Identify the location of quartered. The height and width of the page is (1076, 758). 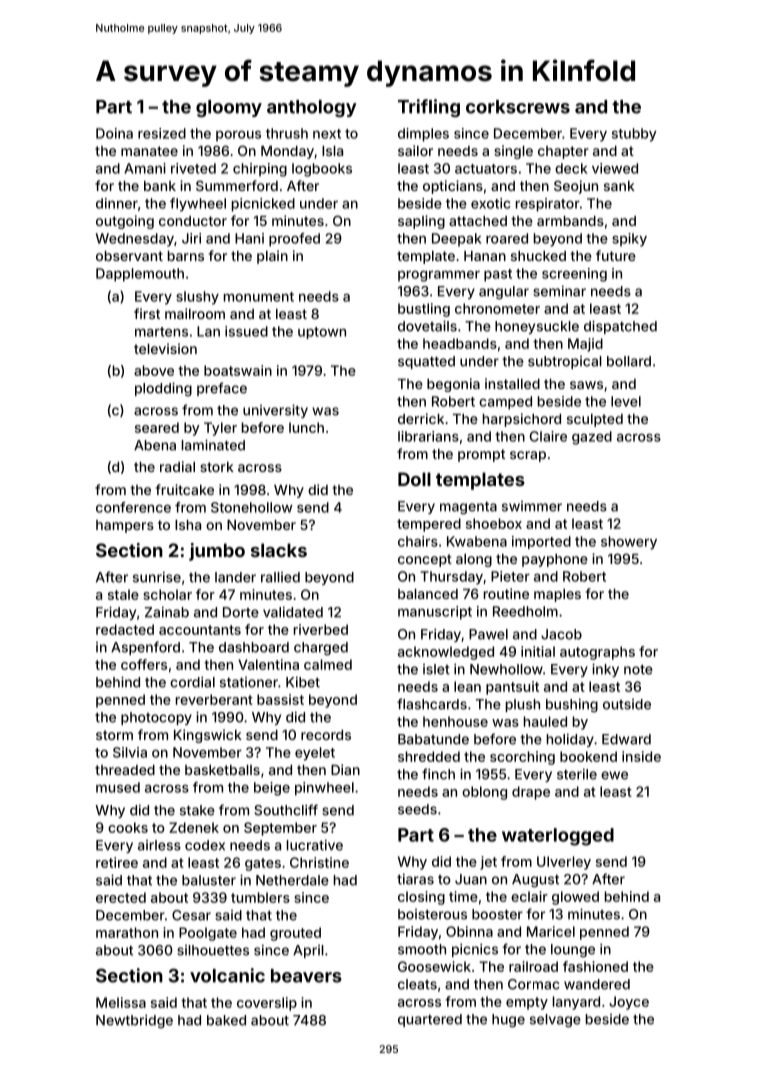
(430, 1020).
